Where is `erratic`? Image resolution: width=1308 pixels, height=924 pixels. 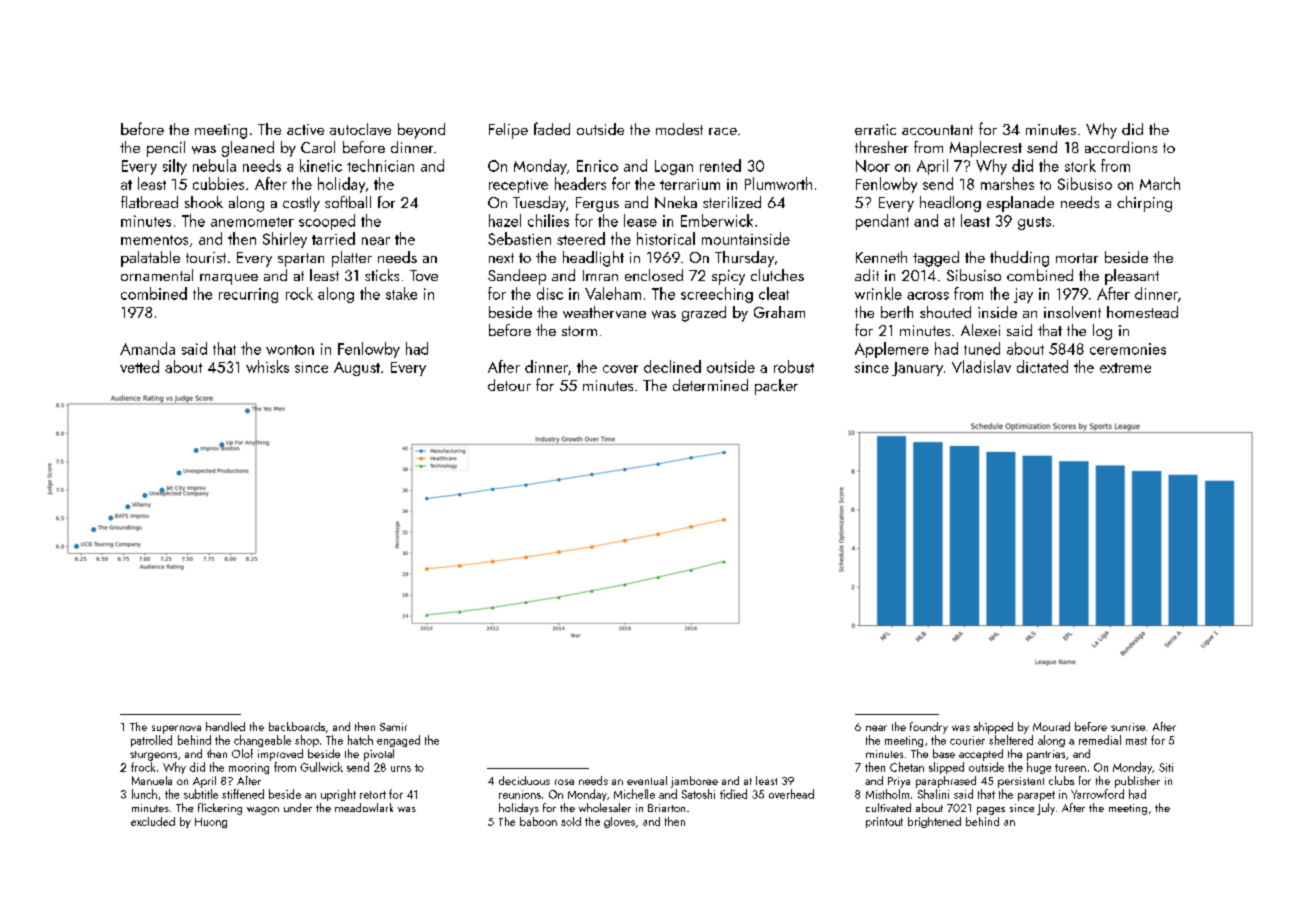
erratic is located at coordinates (875, 129).
